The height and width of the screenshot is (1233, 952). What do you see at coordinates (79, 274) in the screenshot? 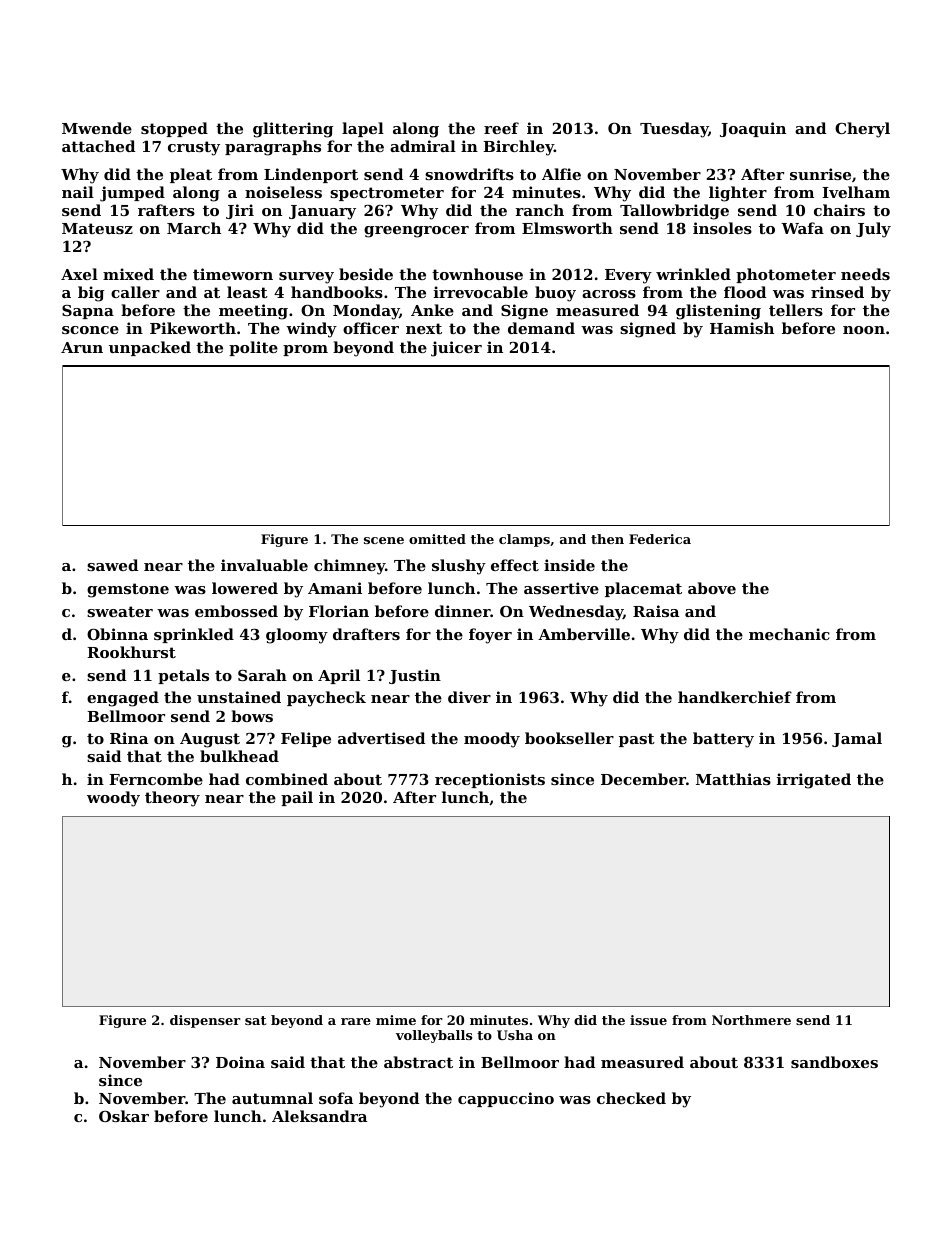
I see `Axel` at bounding box center [79, 274].
